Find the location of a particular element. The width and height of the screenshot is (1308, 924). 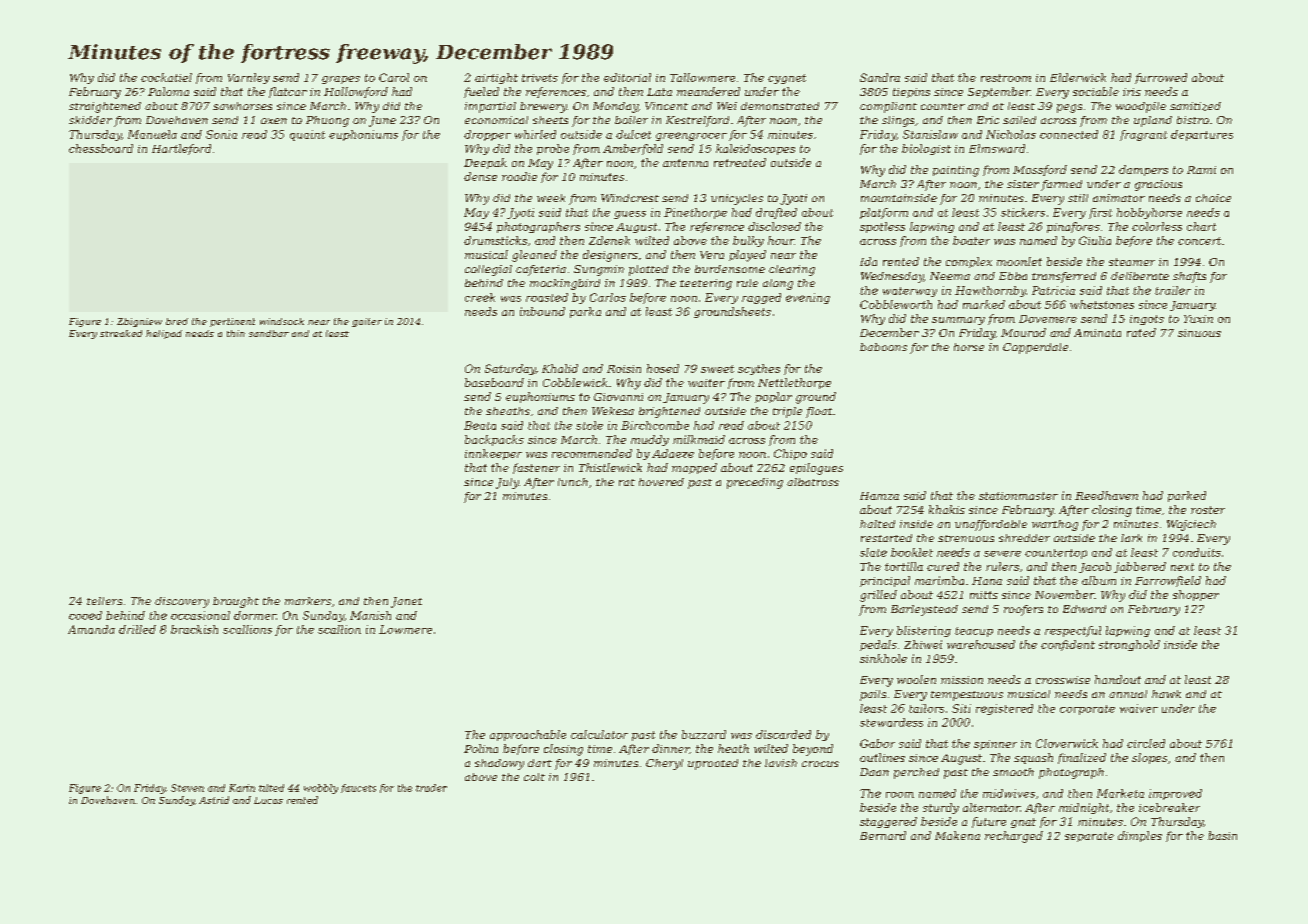

probe is located at coordinates (553, 149).
